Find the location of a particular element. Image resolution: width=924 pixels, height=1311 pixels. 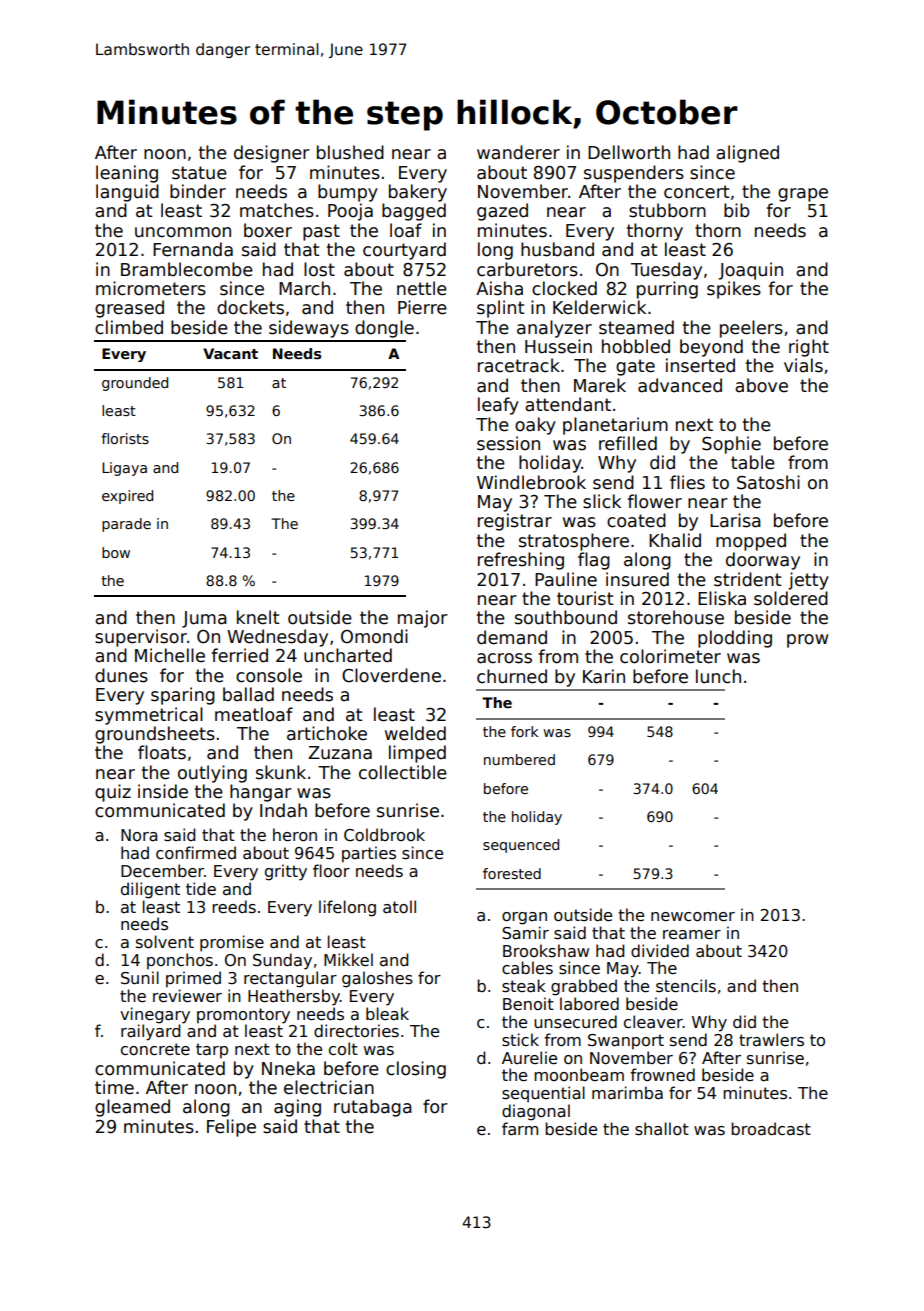

quiz is located at coordinates (113, 793).
